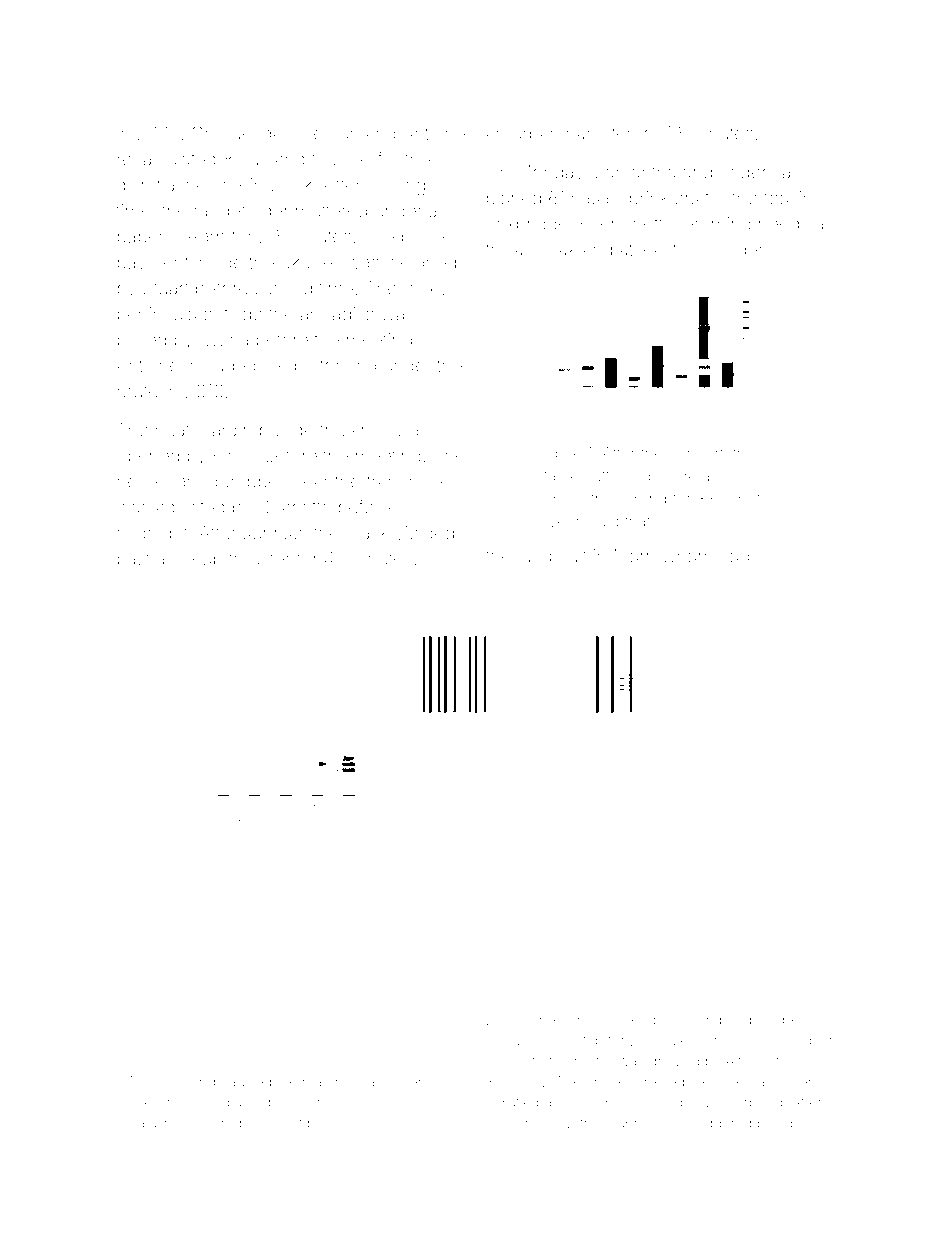  What do you see at coordinates (331, 1081) in the screenshot?
I see `marshes` at bounding box center [331, 1081].
